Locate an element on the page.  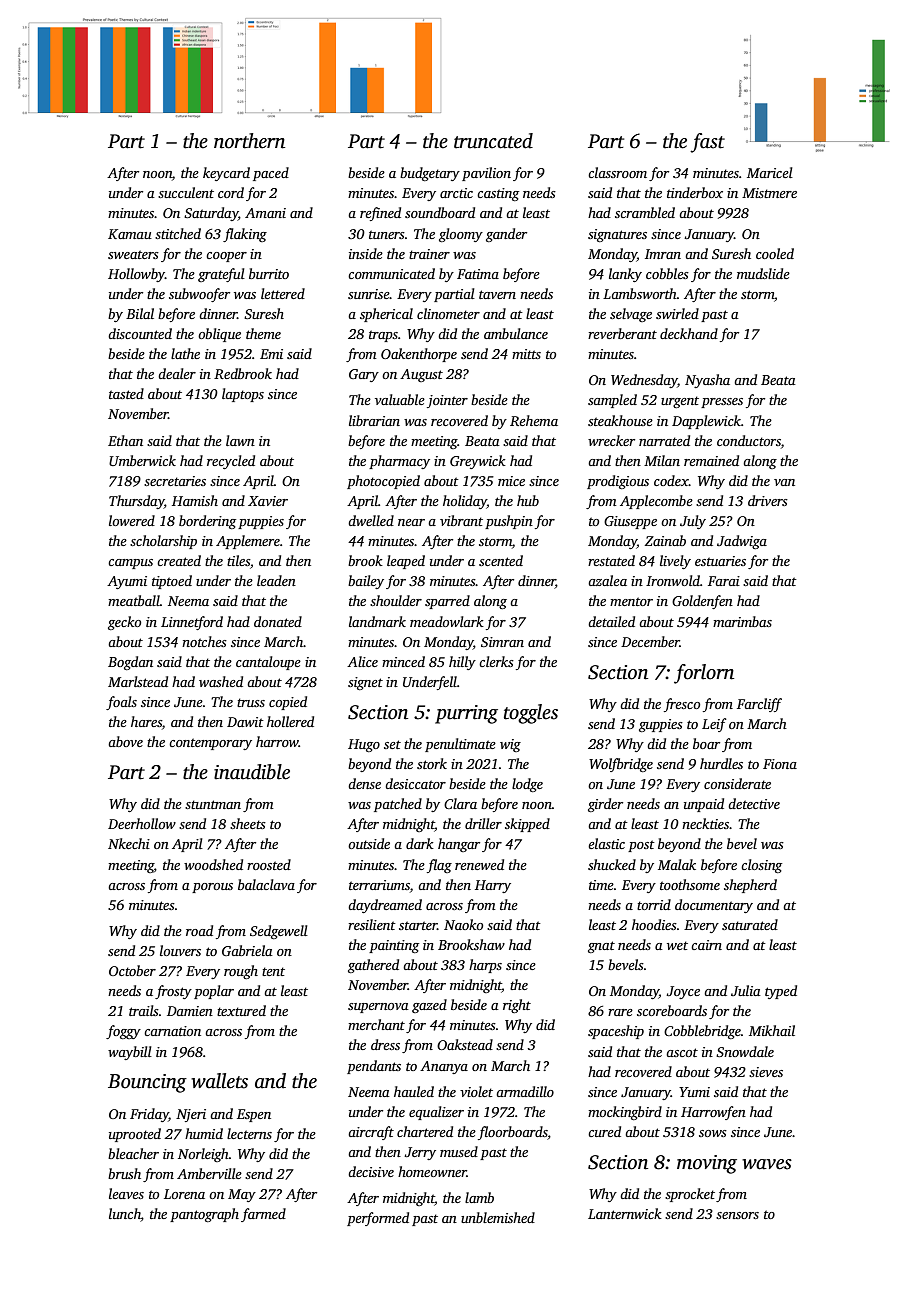
marimbas is located at coordinates (742, 621).
